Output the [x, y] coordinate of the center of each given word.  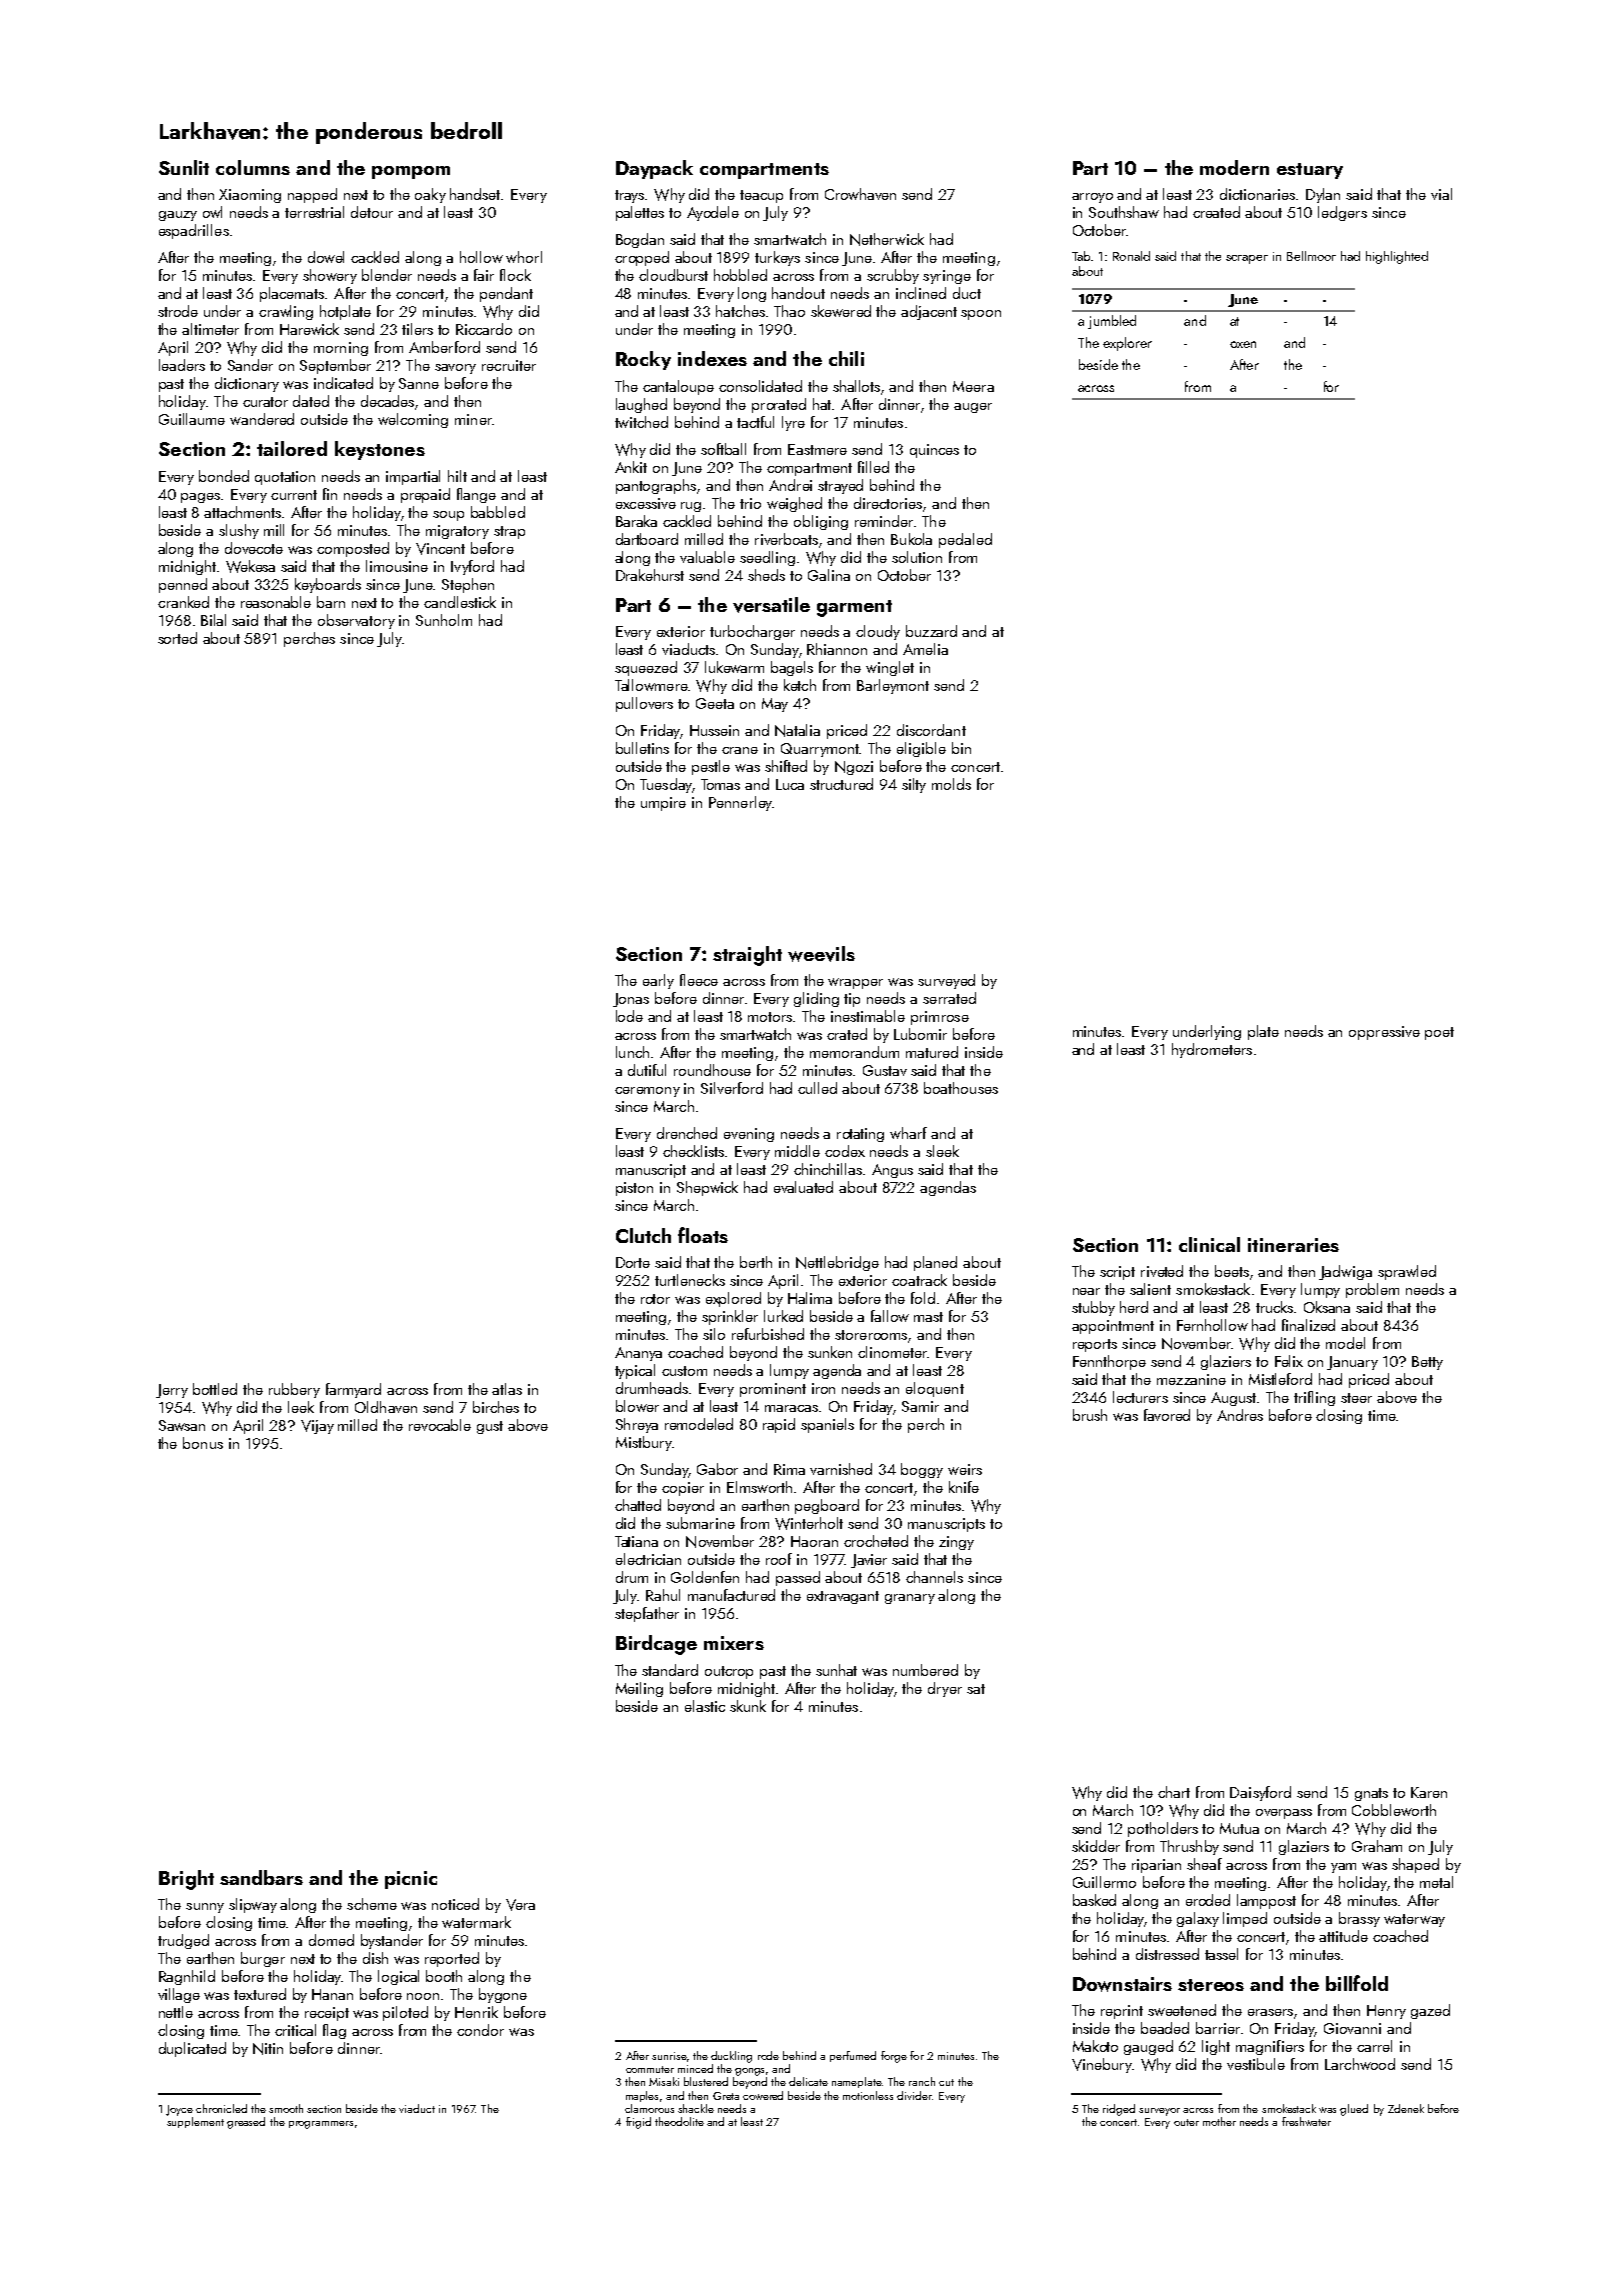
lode [629, 1016]
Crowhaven [860, 194]
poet [1439, 1033]
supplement [195, 2122]
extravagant [843, 1597]
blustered [706, 2081]
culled [817, 1088]
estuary [1310, 171]
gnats [1371, 1794]
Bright [186, 1880]
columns [253, 167]
